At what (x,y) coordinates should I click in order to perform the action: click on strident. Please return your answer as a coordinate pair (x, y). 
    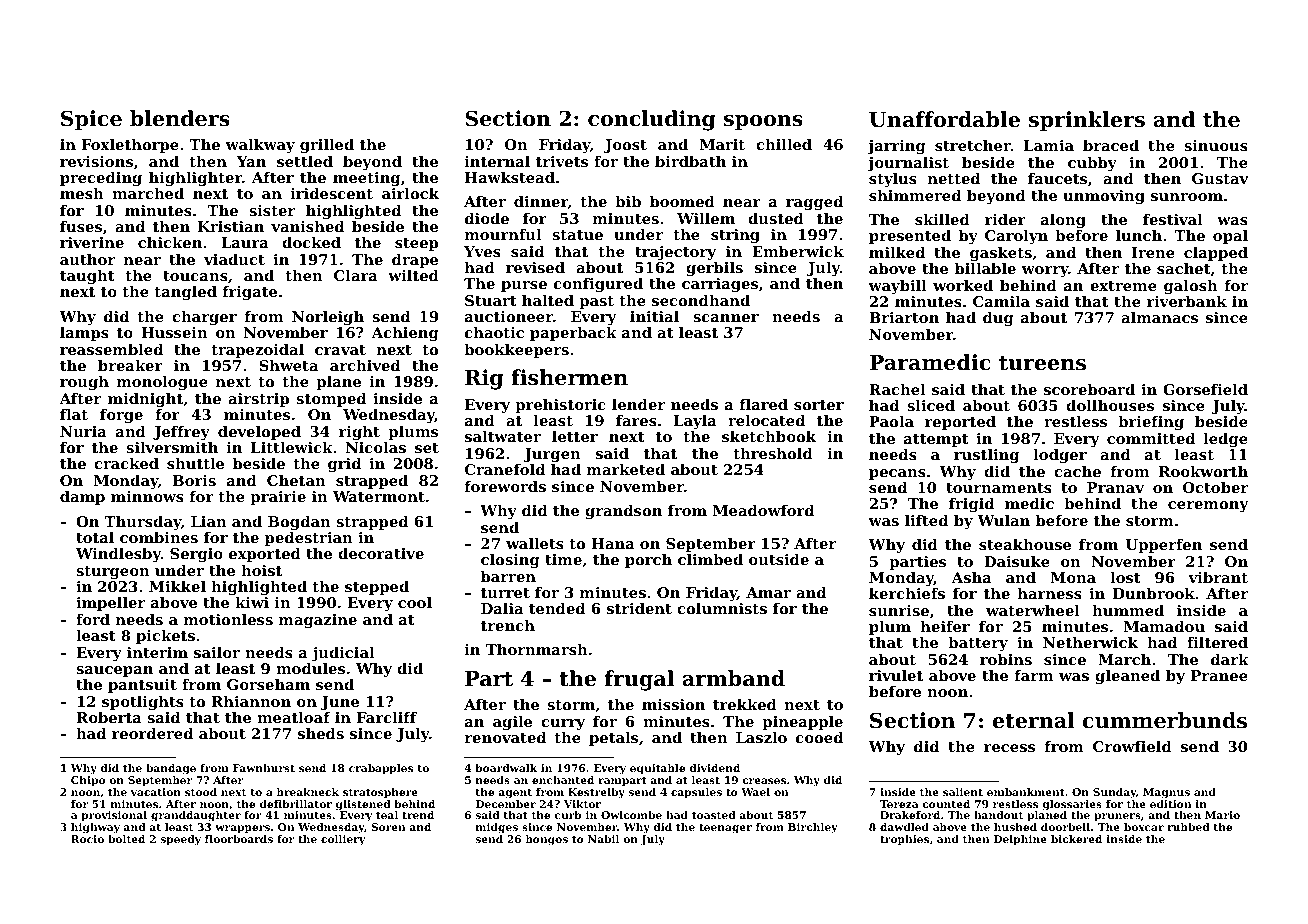
    Looking at the image, I should click on (639, 608).
